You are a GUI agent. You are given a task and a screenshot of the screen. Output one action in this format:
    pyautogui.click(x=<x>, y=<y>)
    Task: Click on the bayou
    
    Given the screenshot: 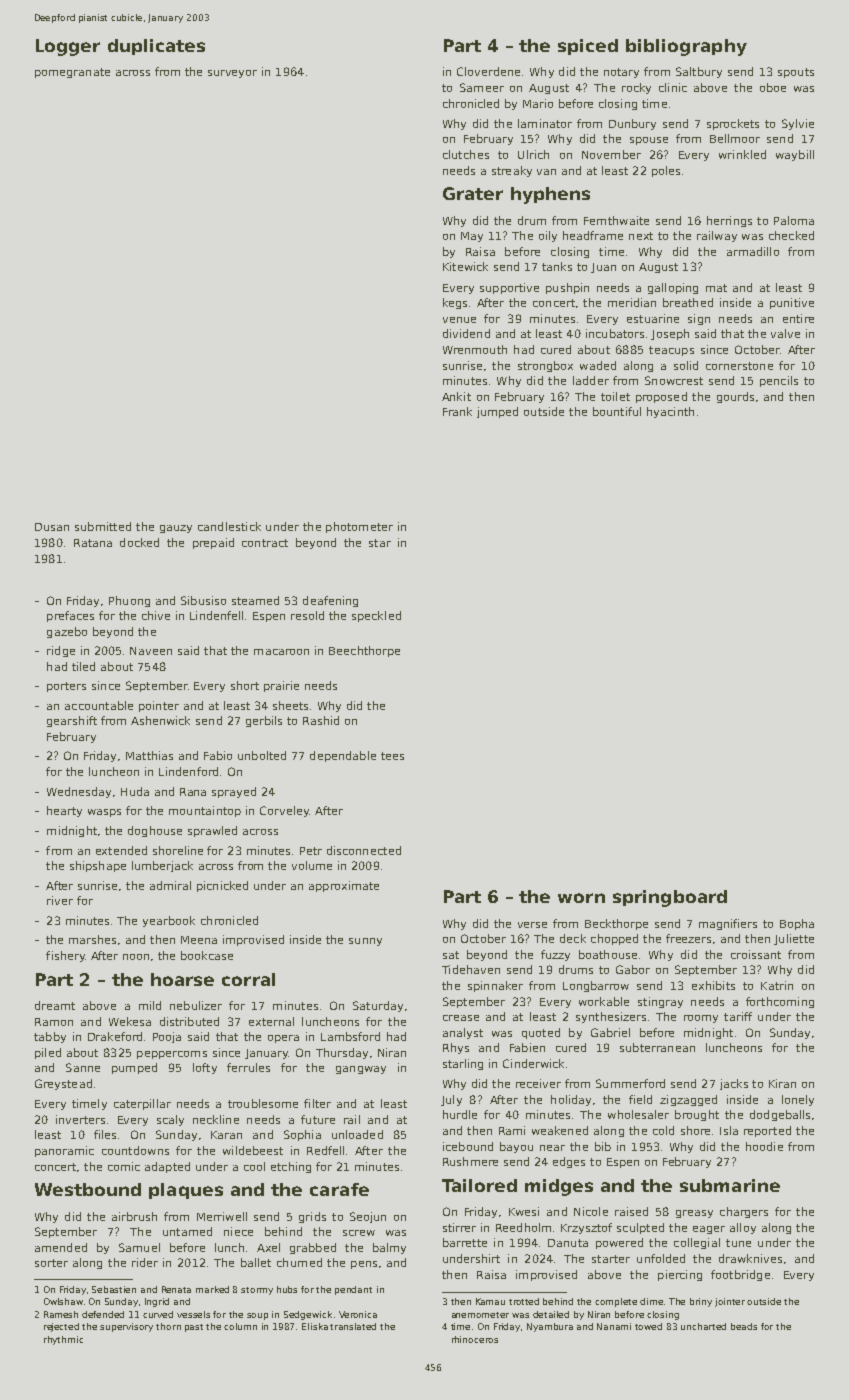 What is the action you would take?
    pyautogui.click(x=516, y=1147)
